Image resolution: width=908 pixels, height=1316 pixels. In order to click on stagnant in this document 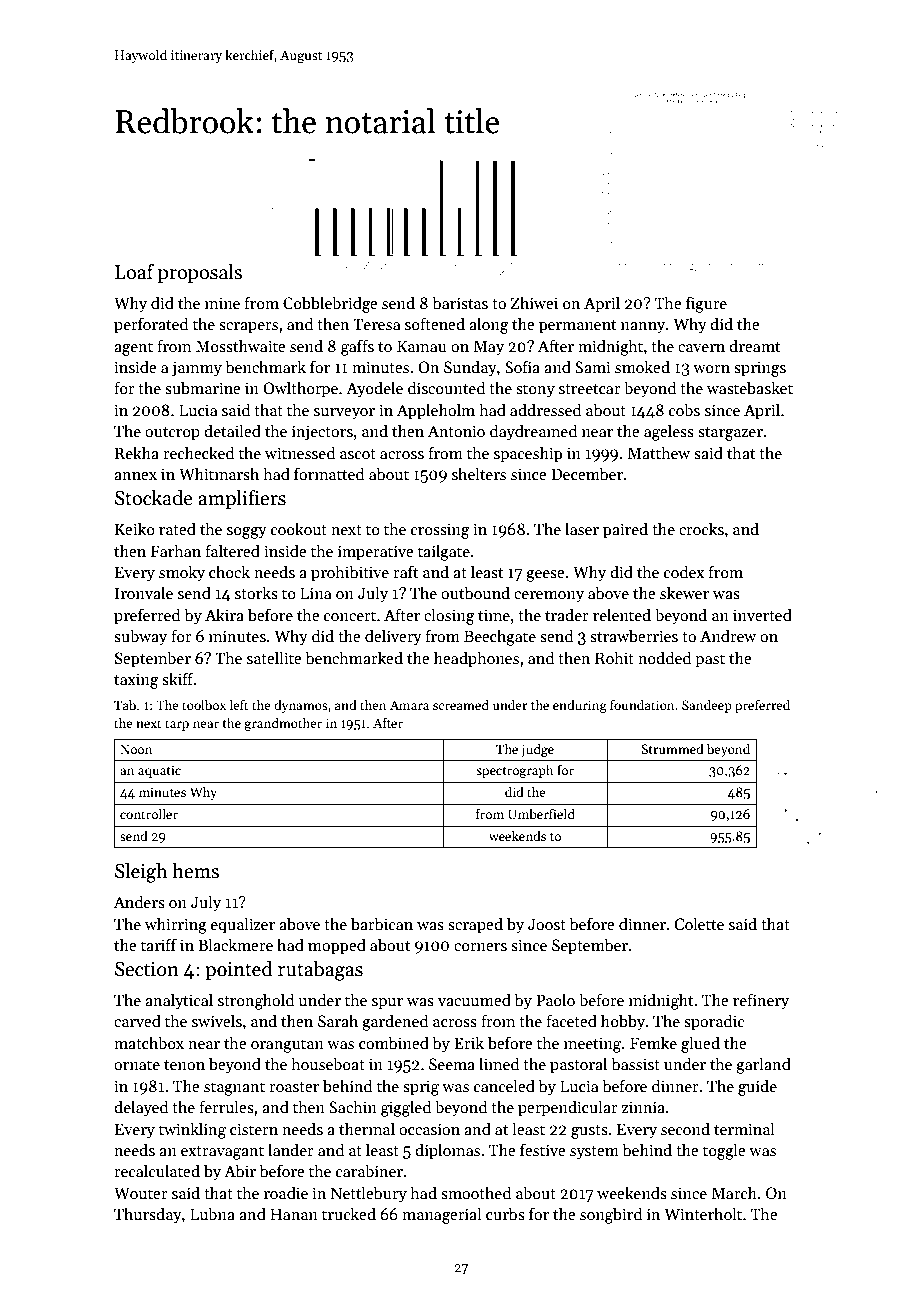, I will do `click(234, 1089)`.
